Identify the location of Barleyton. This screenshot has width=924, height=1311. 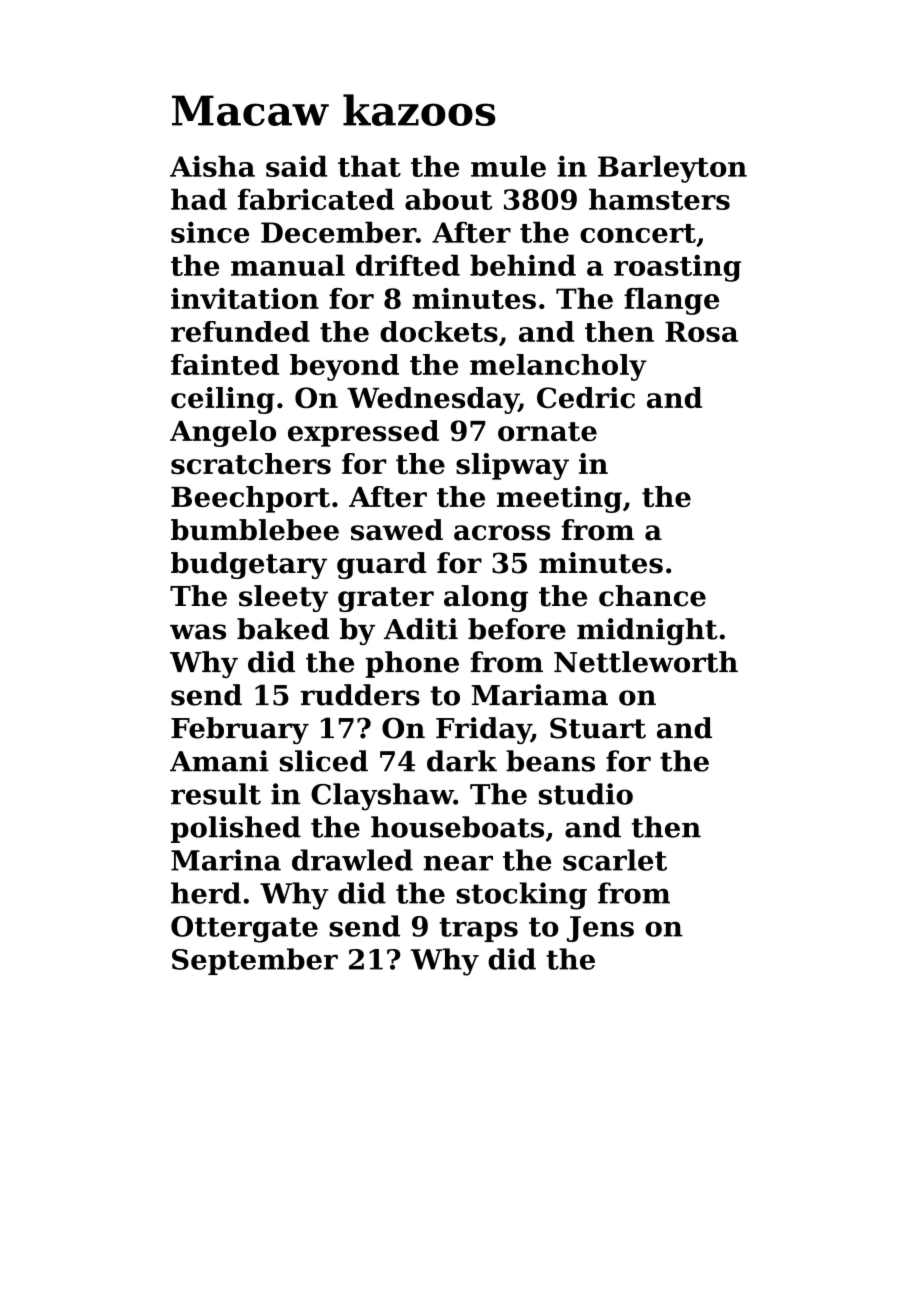
(672, 169).
